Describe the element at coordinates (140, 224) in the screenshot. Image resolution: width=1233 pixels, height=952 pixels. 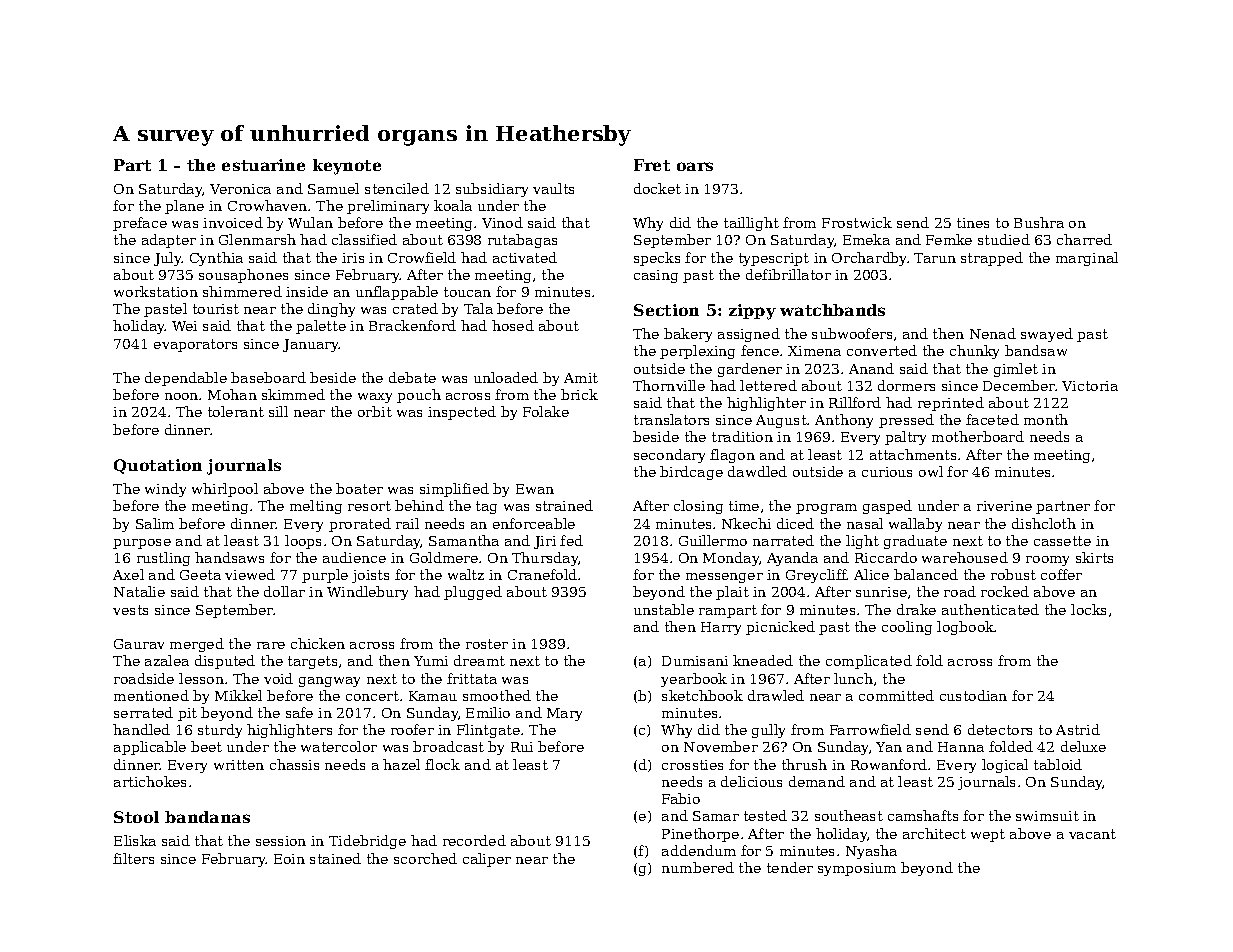
I see `preface` at that location.
